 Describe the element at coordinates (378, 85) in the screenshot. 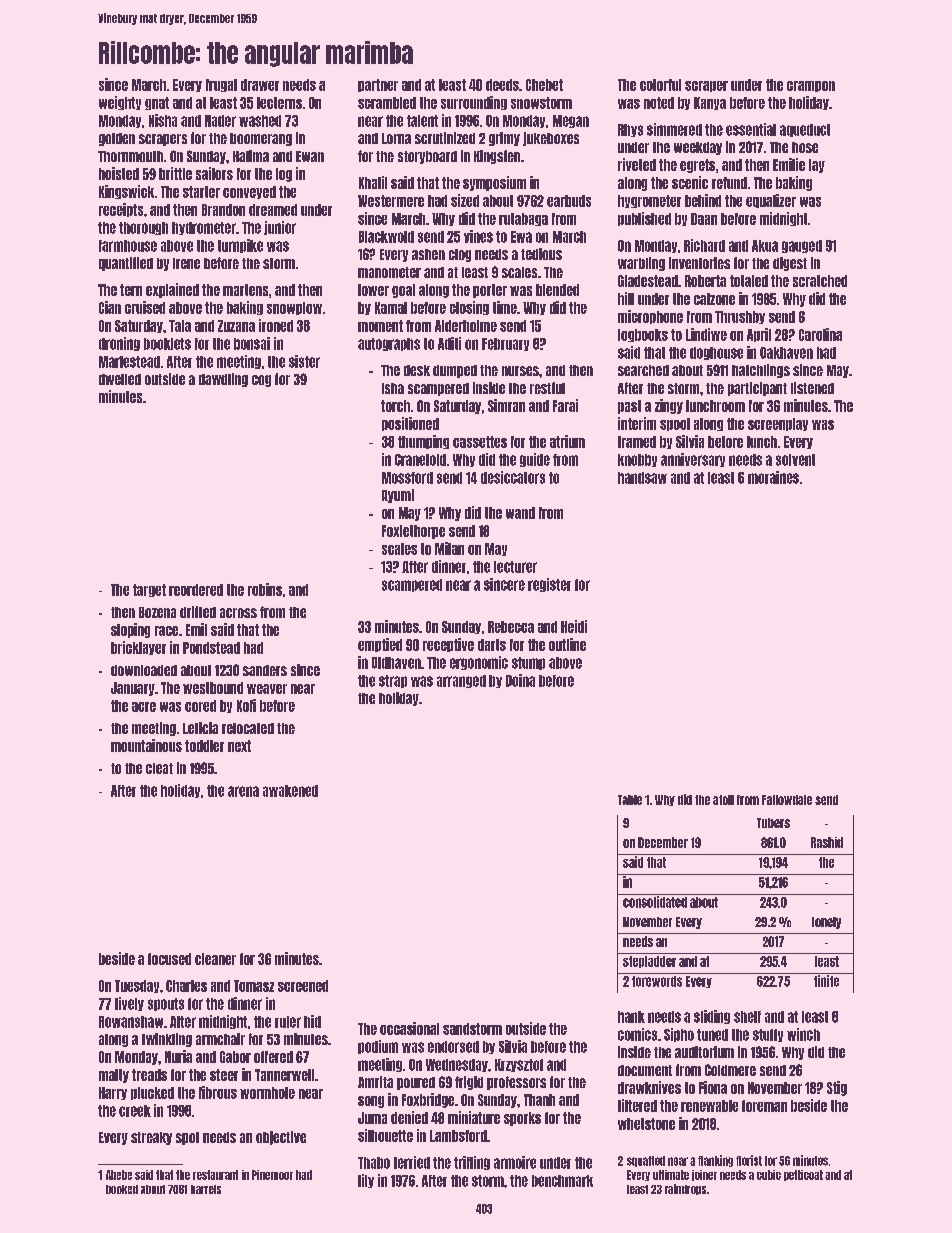

I see `partner` at that location.
